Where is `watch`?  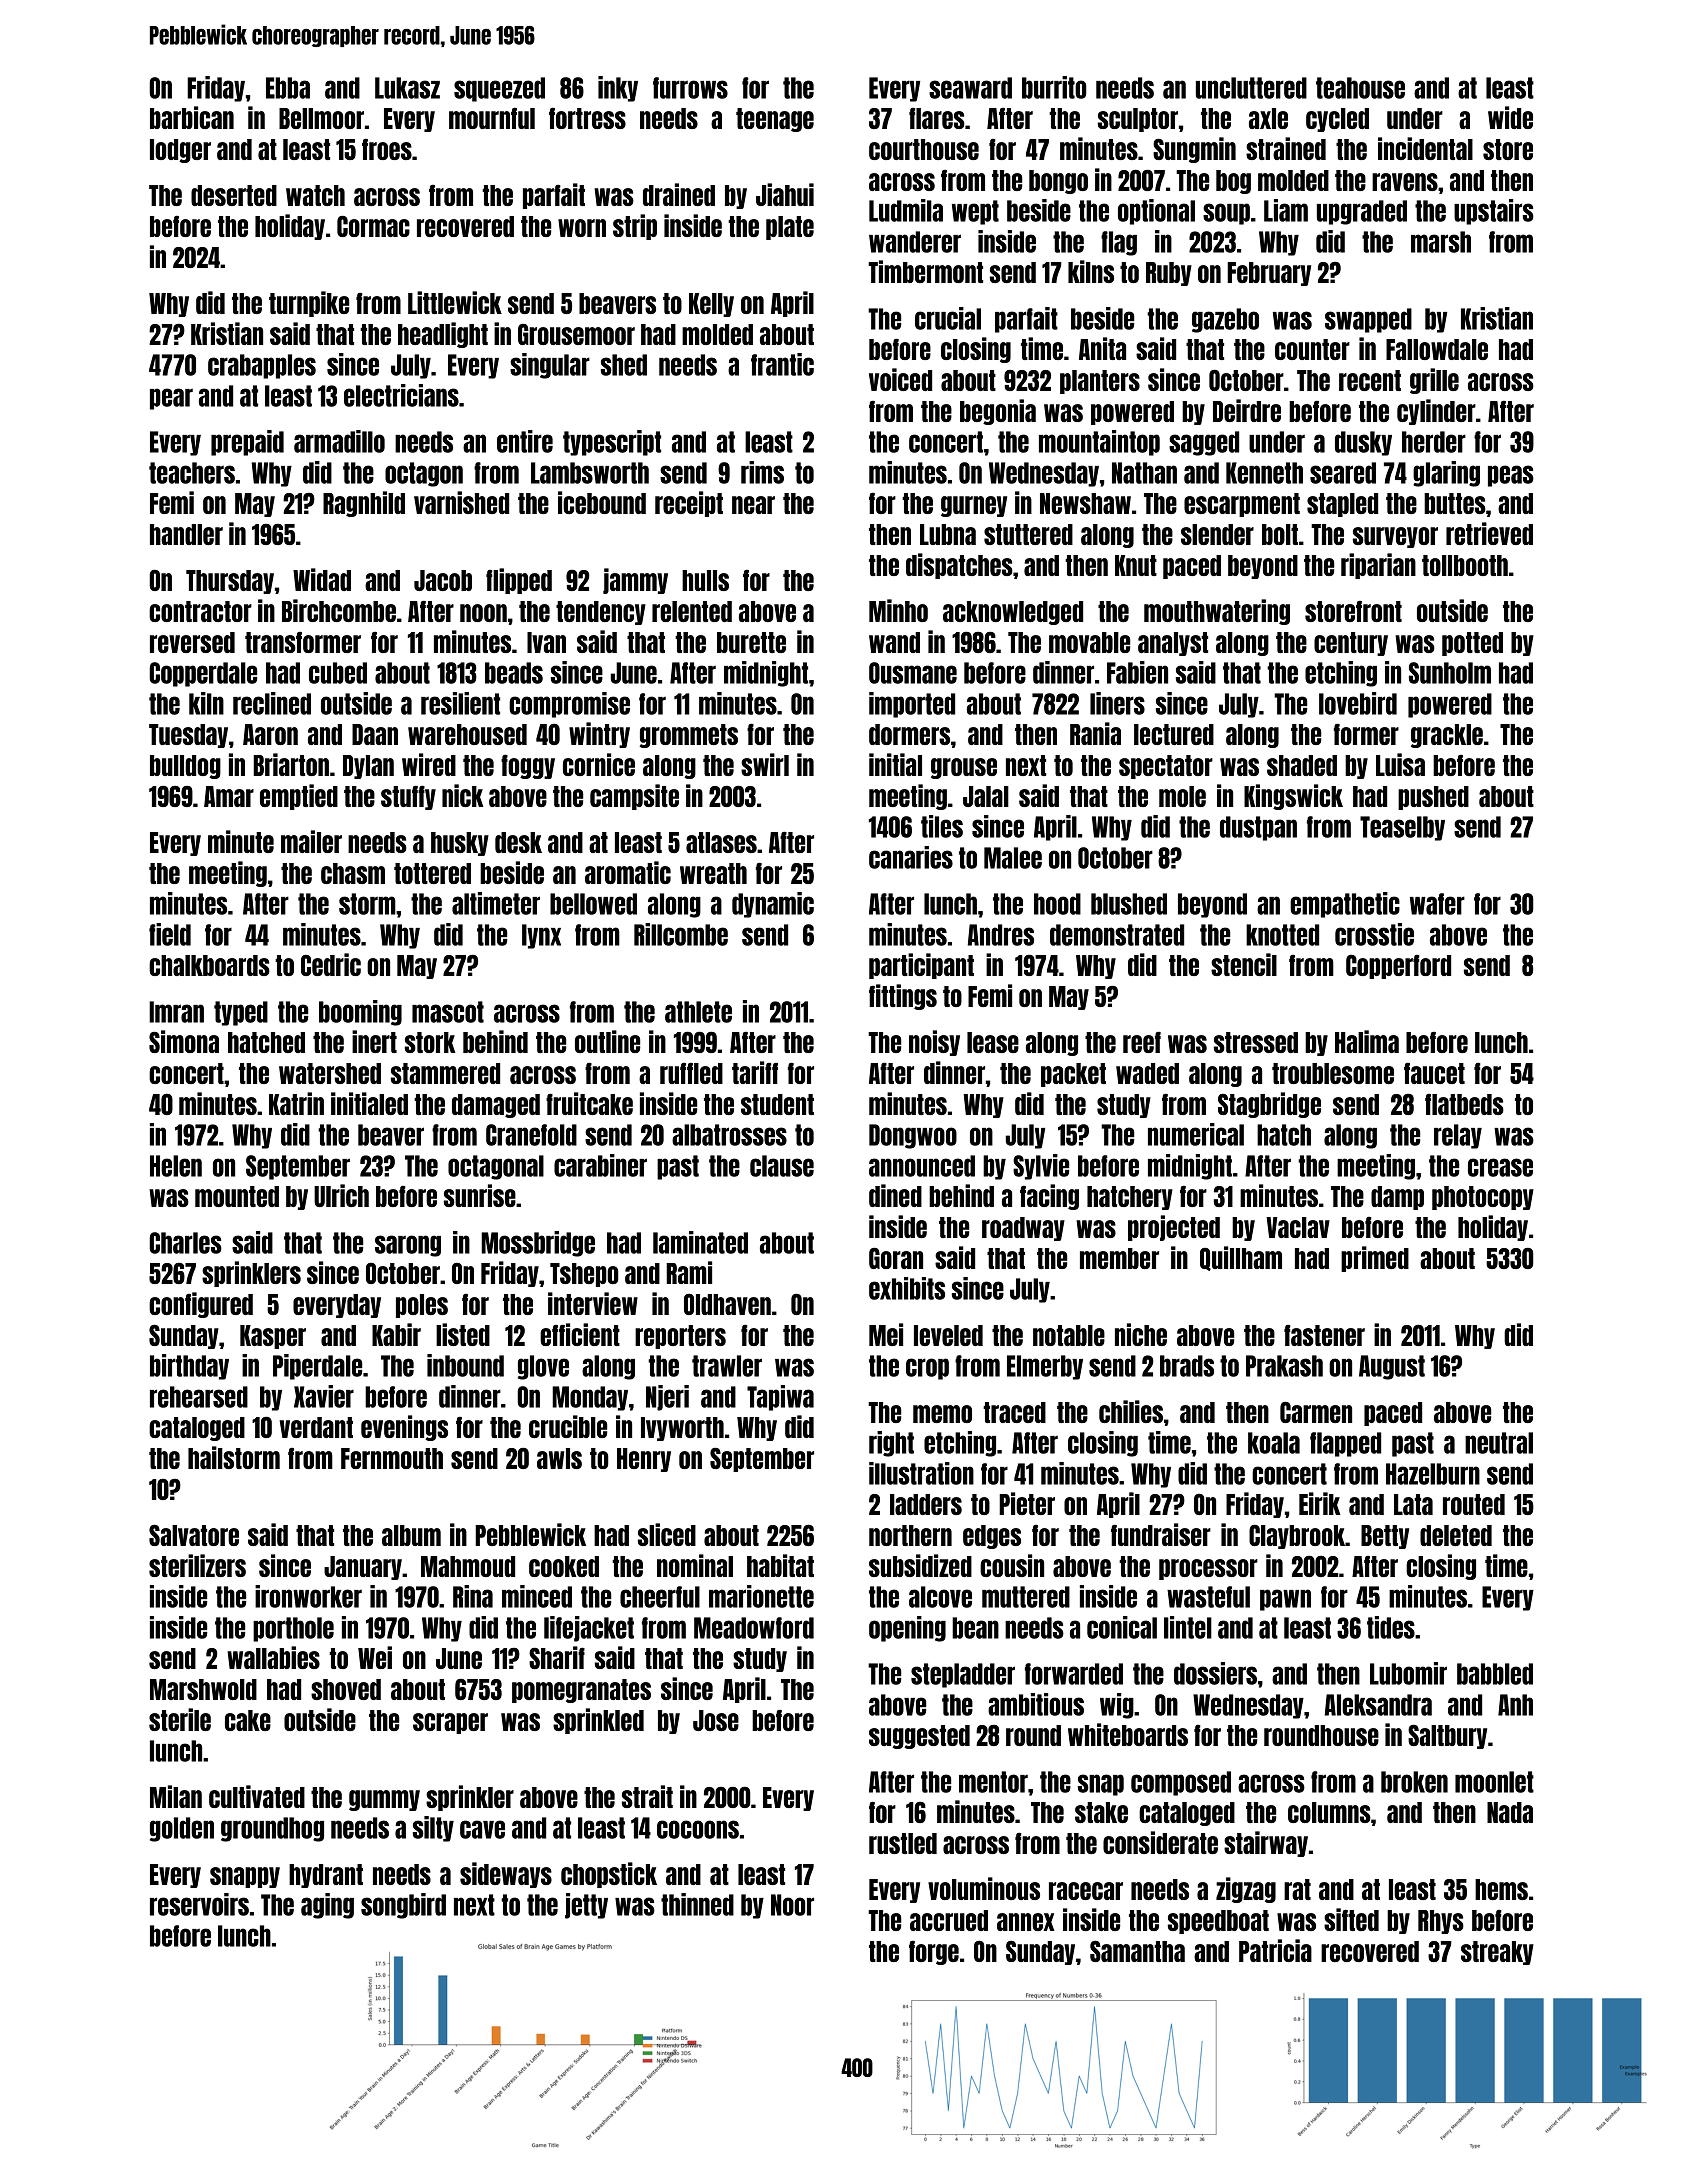 watch is located at coordinates (315, 195).
